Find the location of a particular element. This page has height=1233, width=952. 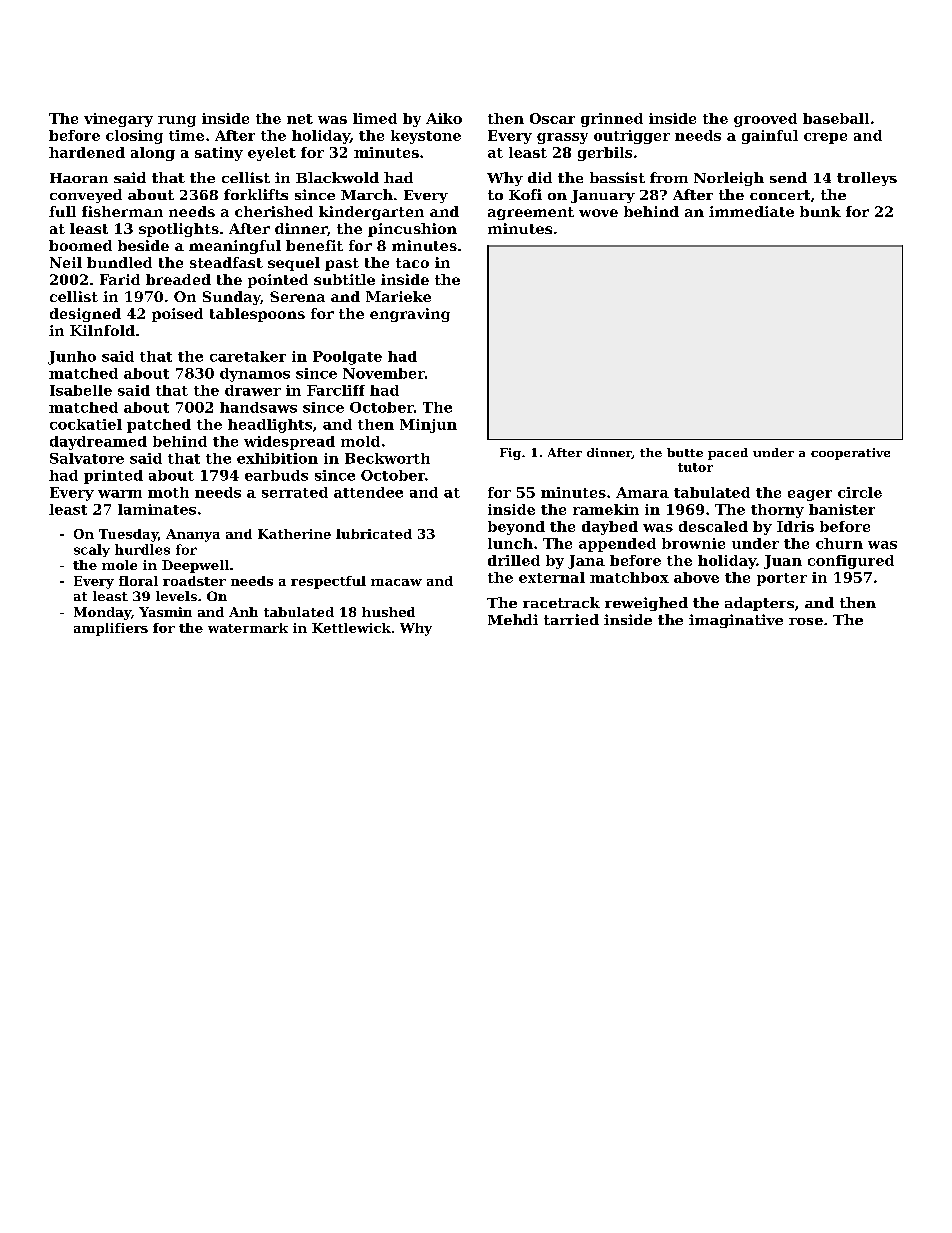

grooved is located at coordinates (765, 120).
